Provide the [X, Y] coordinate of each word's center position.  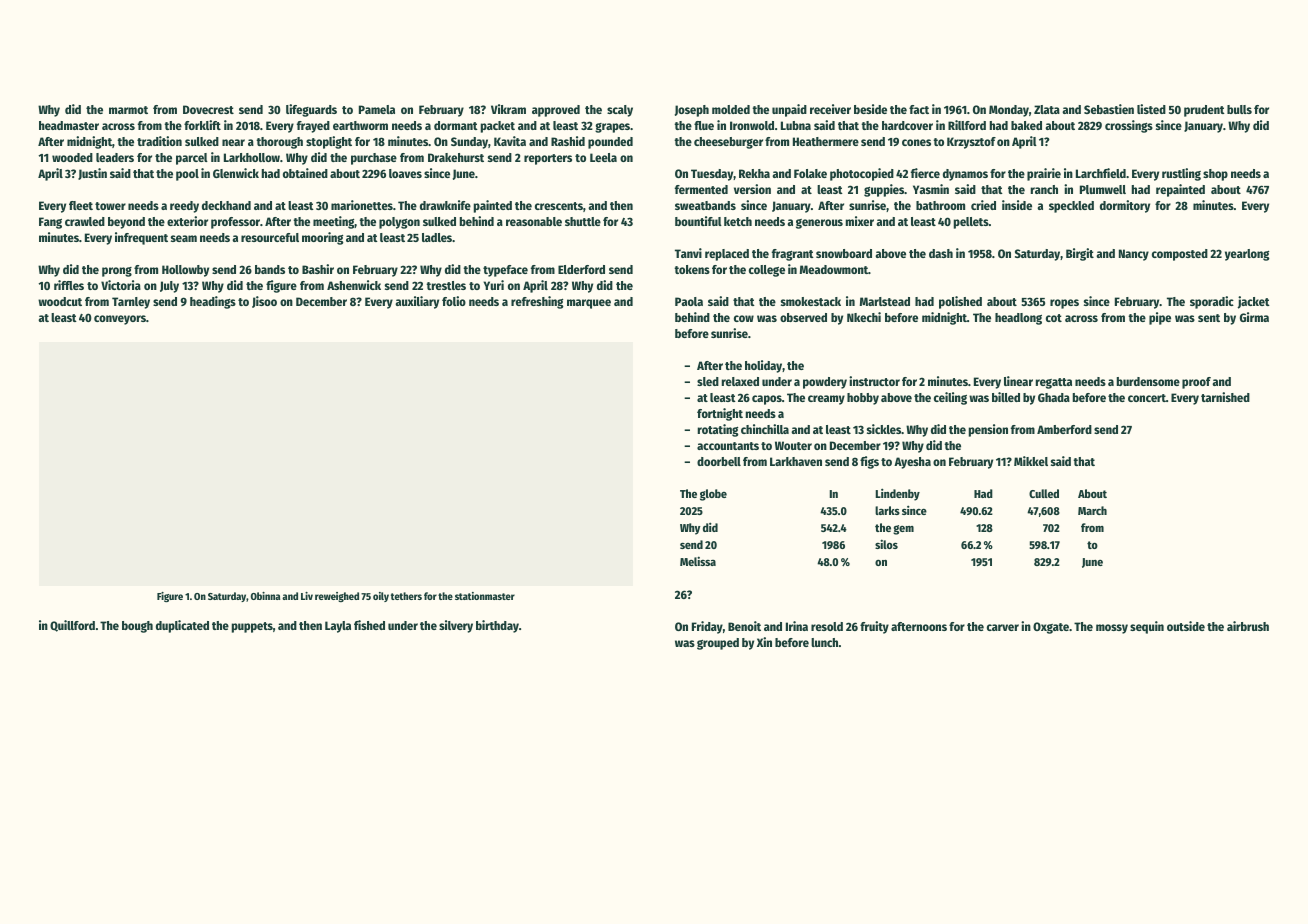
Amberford [1064, 429]
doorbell [719, 461]
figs [869, 462]
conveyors [120, 320]
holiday [763, 366]
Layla [338, 627]
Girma [1254, 317]
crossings [1129, 126]
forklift [202, 125]
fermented [701, 189]
